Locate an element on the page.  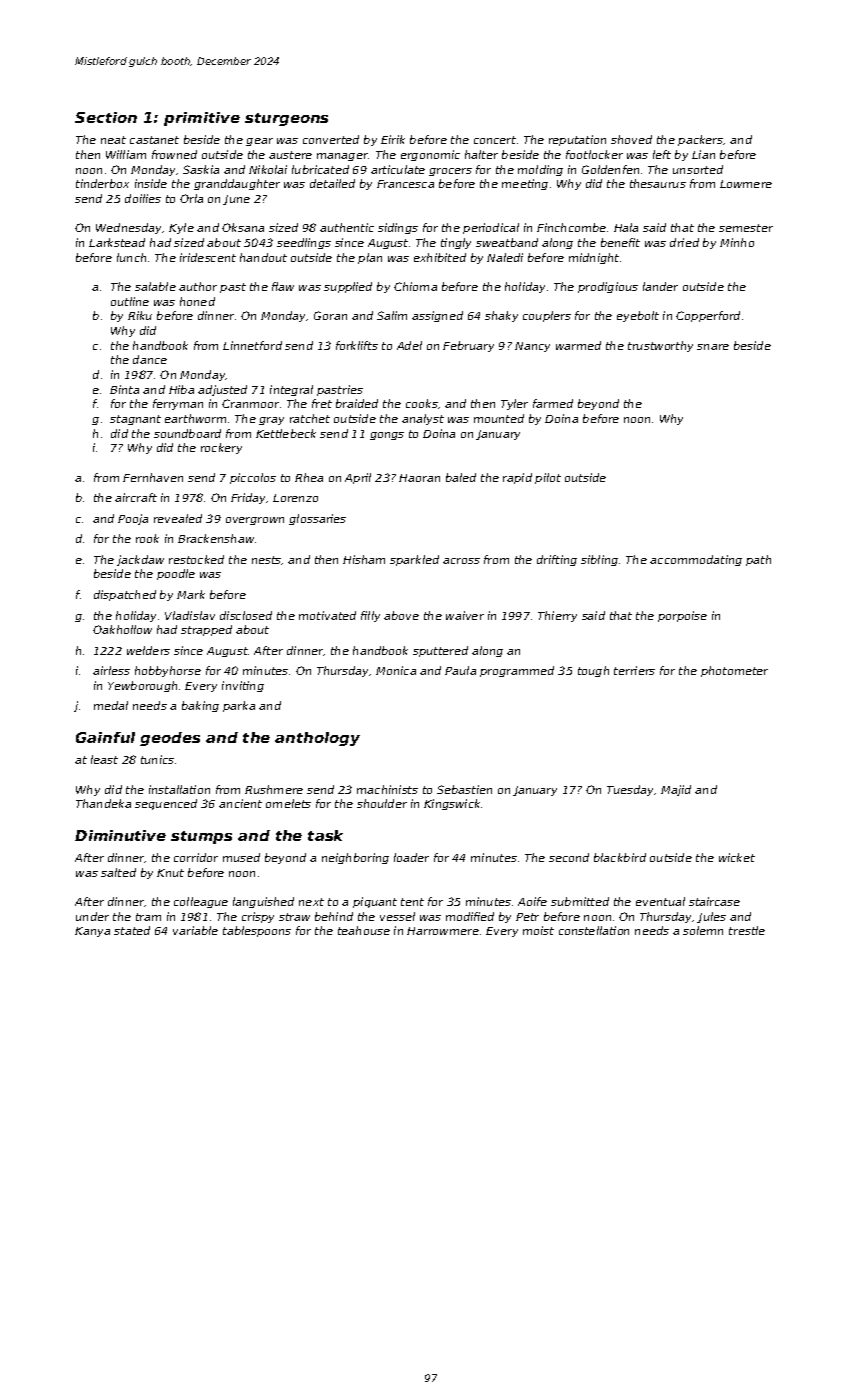
Tuesday is located at coordinates (631, 790).
